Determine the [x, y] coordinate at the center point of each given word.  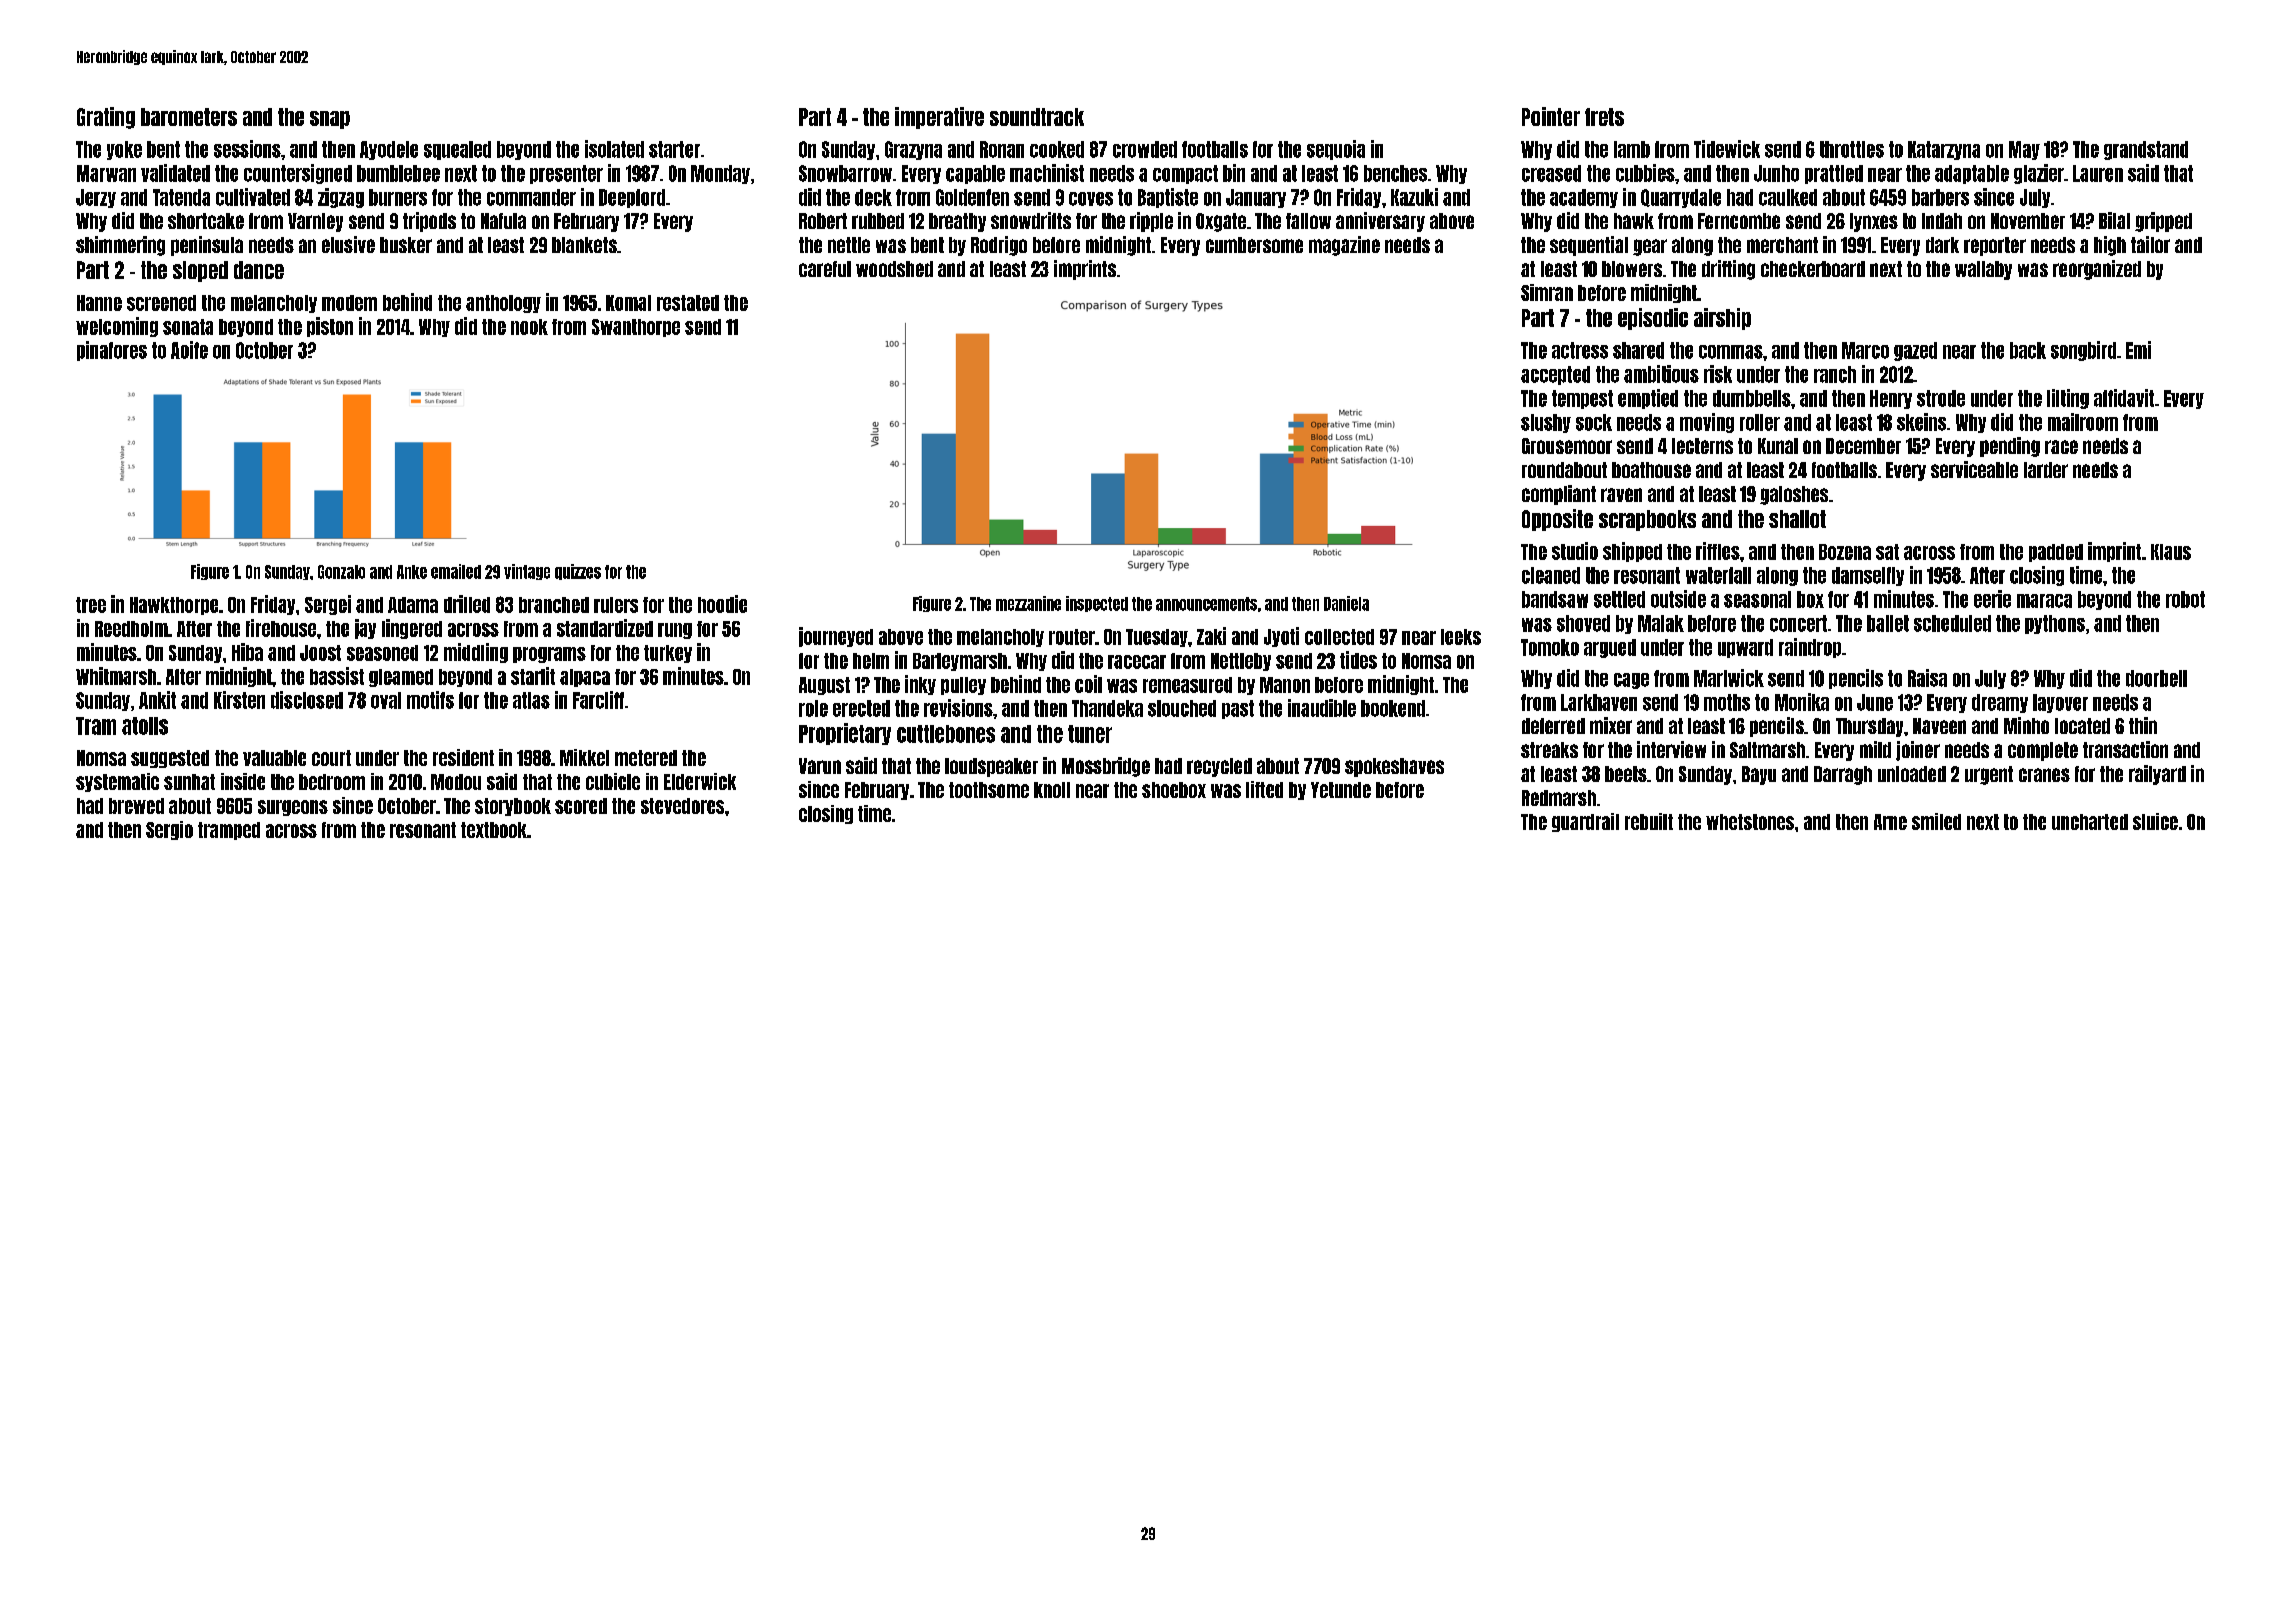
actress [1580, 350]
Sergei [328, 605]
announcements [1206, 604]
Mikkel [584, 757]
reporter [1995, 246]
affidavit [2124, 398]
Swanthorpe [636, 328]
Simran [1547, 292]
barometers [189, 117]
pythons [2055, 624]
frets [1604, 117]
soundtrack [1037, 117]
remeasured [1187, 685]
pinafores [112, 351]
